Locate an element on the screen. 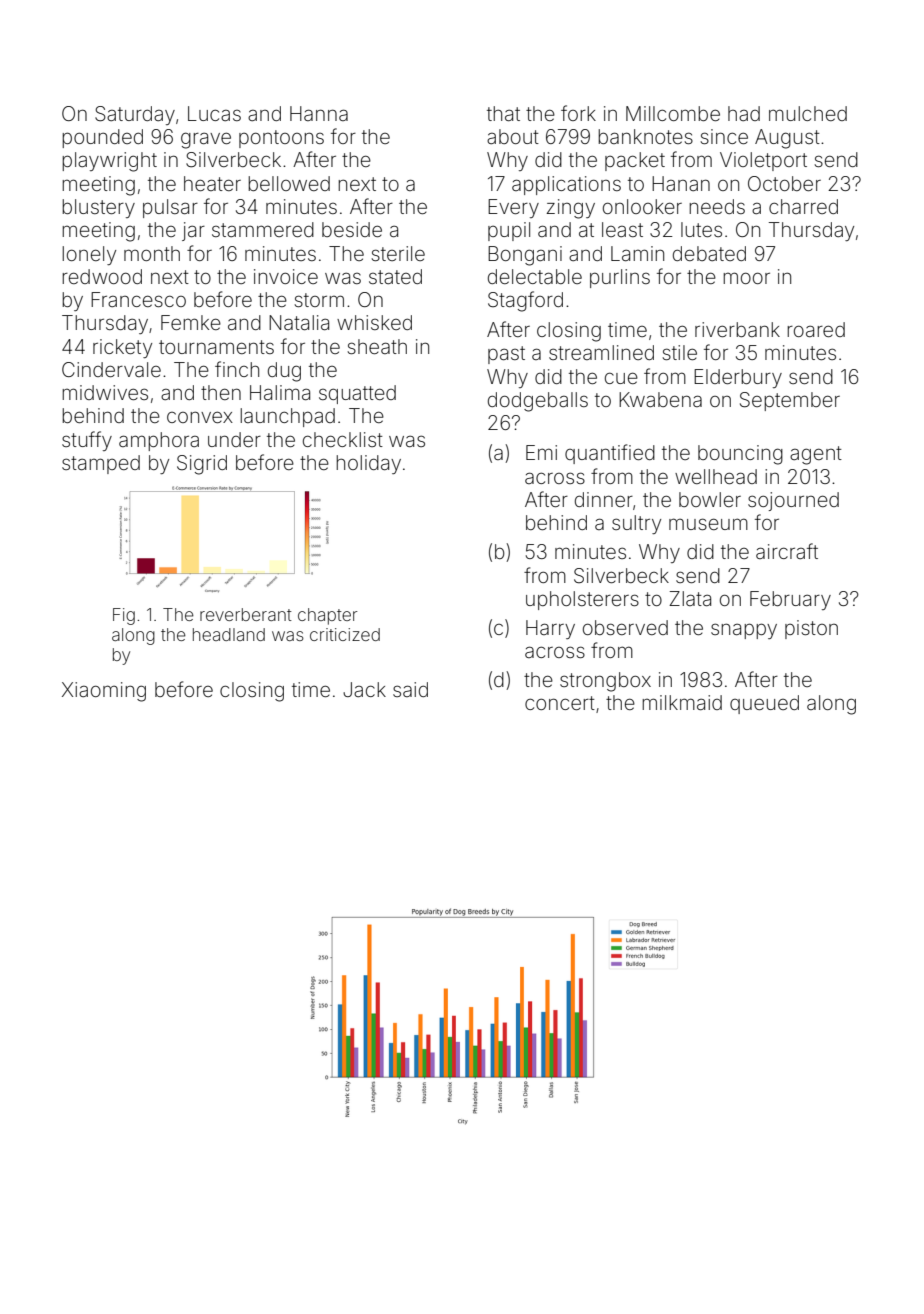 The height and width of the screenshot is (1314, 924). reverberant is located at coordinates (246, 614).
